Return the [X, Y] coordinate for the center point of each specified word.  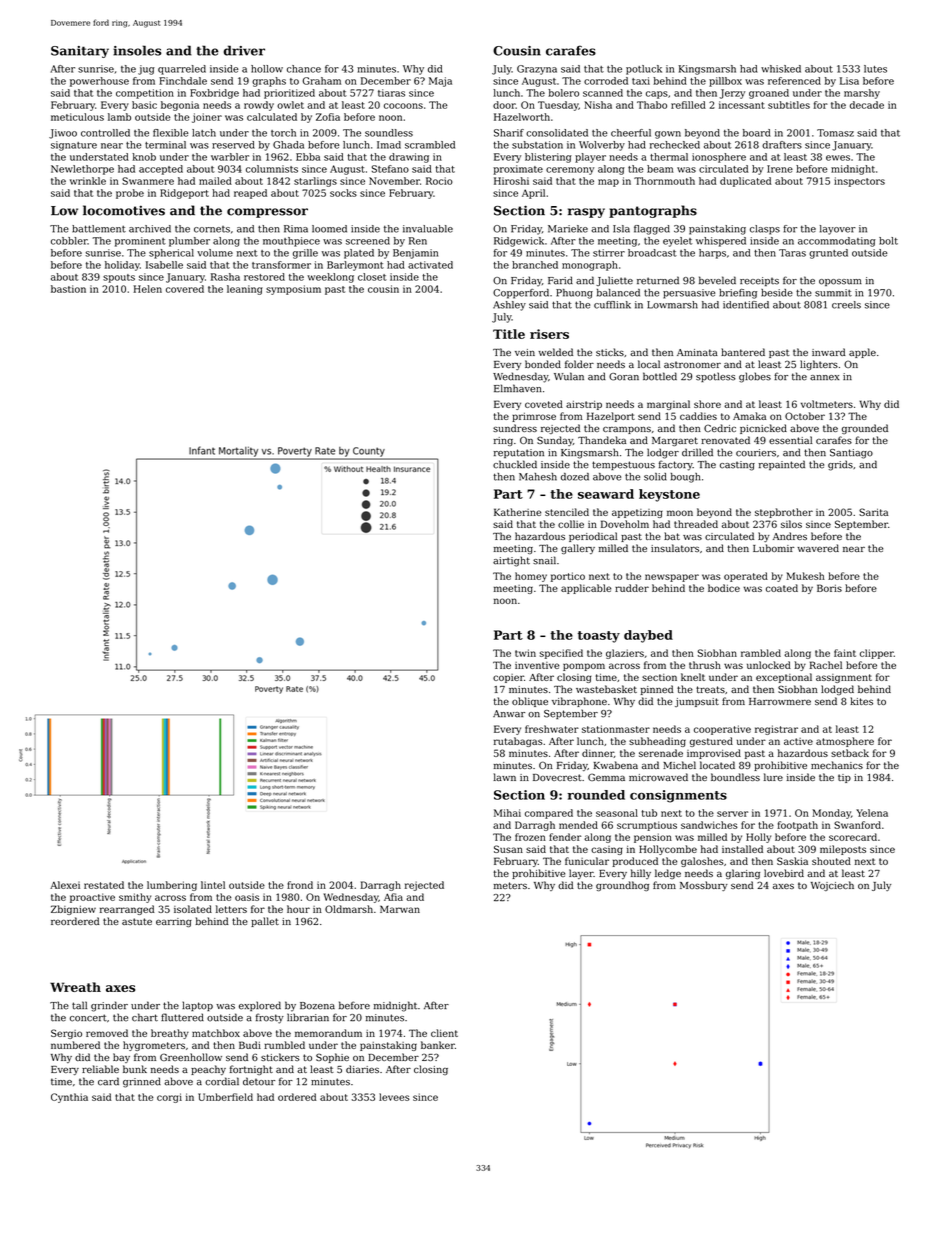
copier [508, 678]
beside [777, 293]
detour [259, 1081]
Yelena [872, 813]
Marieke [568, 229]
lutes [875, 69]
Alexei [65, 885]
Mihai [507, 813]
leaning [245, 290]
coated [782, 588]
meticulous [77, 117]
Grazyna [537, 70]
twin [525, 653]
